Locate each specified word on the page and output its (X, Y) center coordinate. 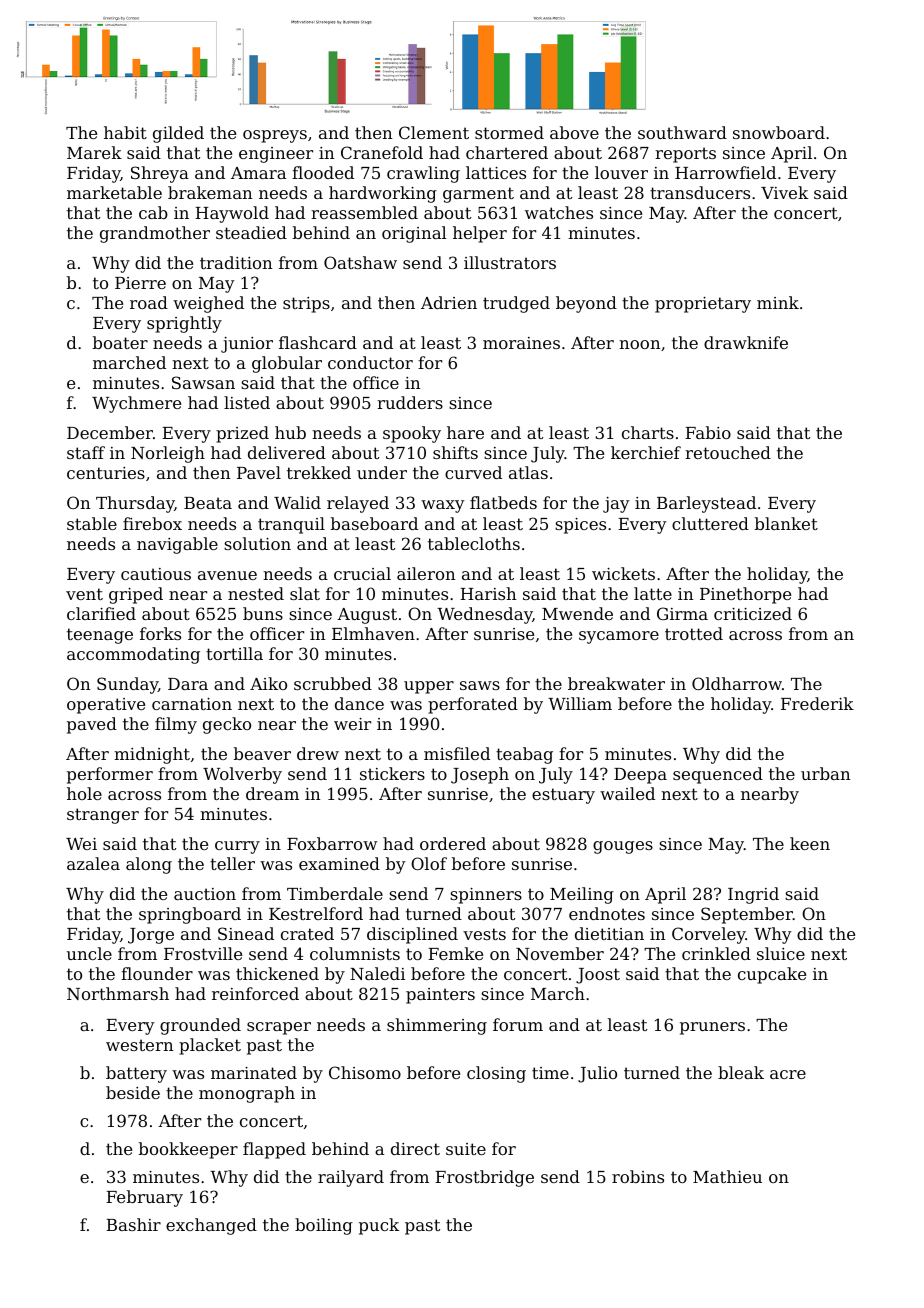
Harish (488, 593)
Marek (94, 152)
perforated (473, 705)
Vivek (784, 192)
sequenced (718, 775)
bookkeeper (188, 1150)
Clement (434, 132)
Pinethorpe (745, 595)
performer (110, 775)
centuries (106, 473)
